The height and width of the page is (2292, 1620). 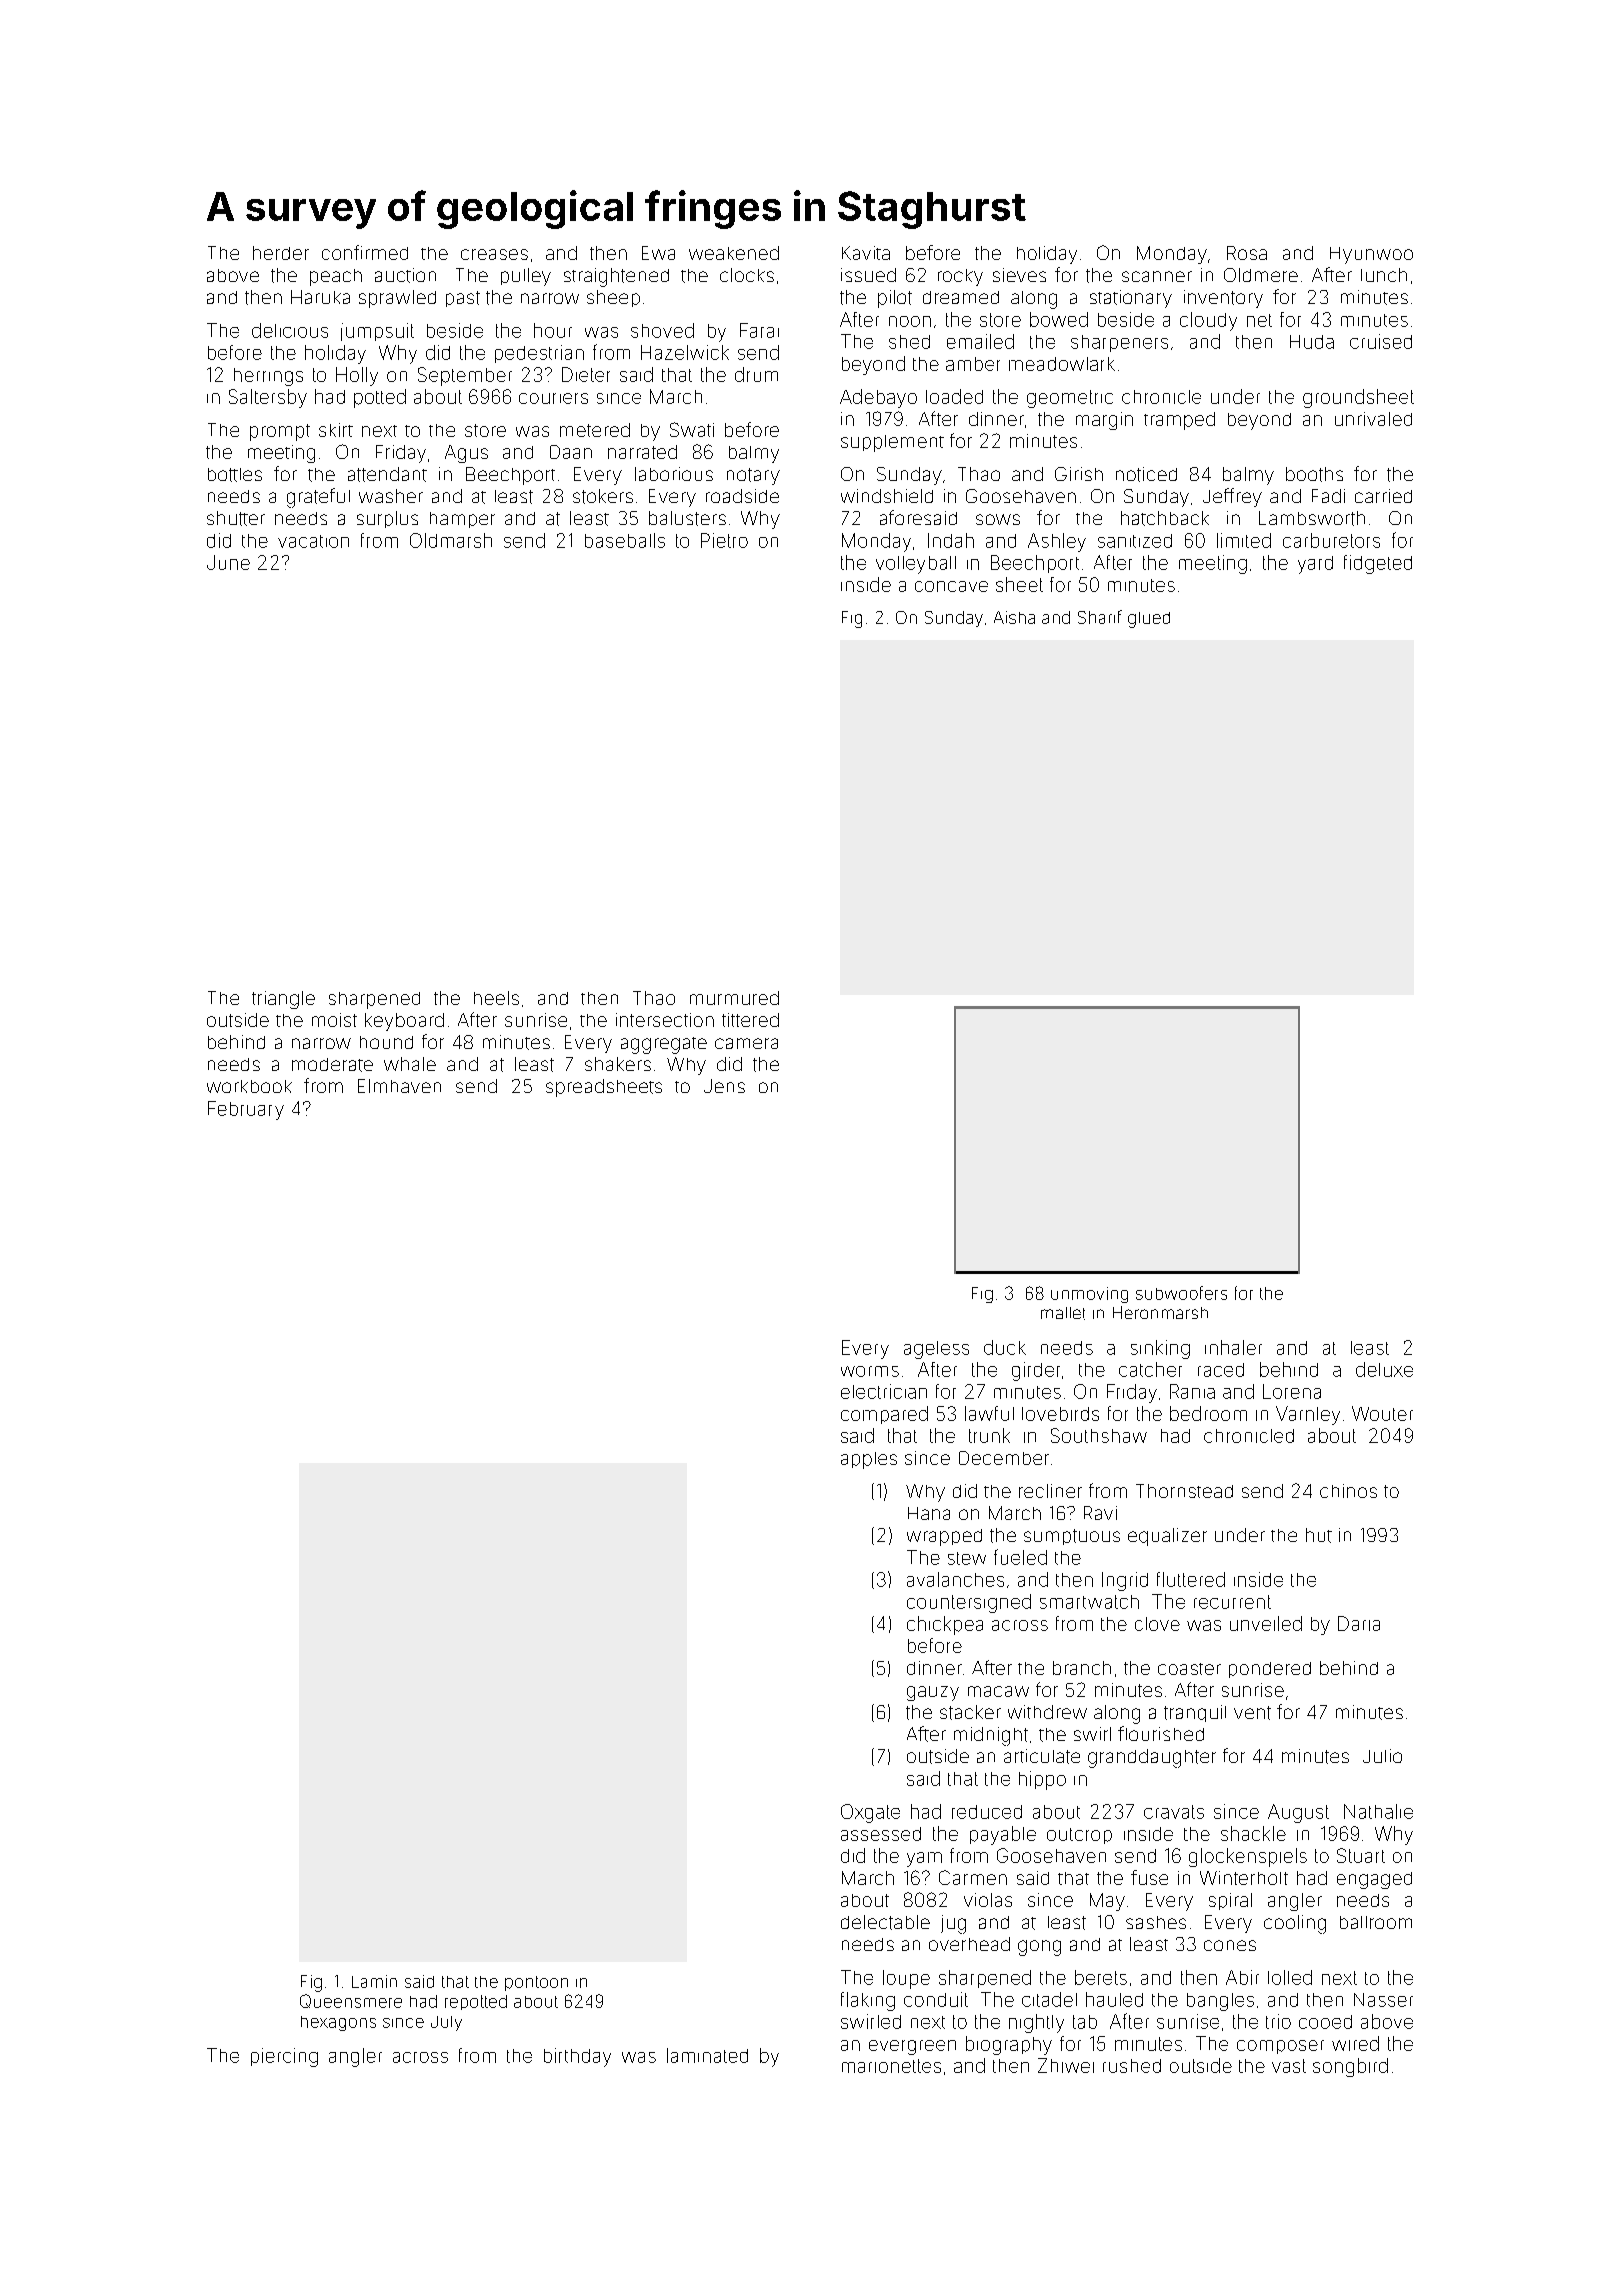 What do you see at coordinates (750, 1020) in the page?
I see `tittered` at bounding box center [750, 1020].
